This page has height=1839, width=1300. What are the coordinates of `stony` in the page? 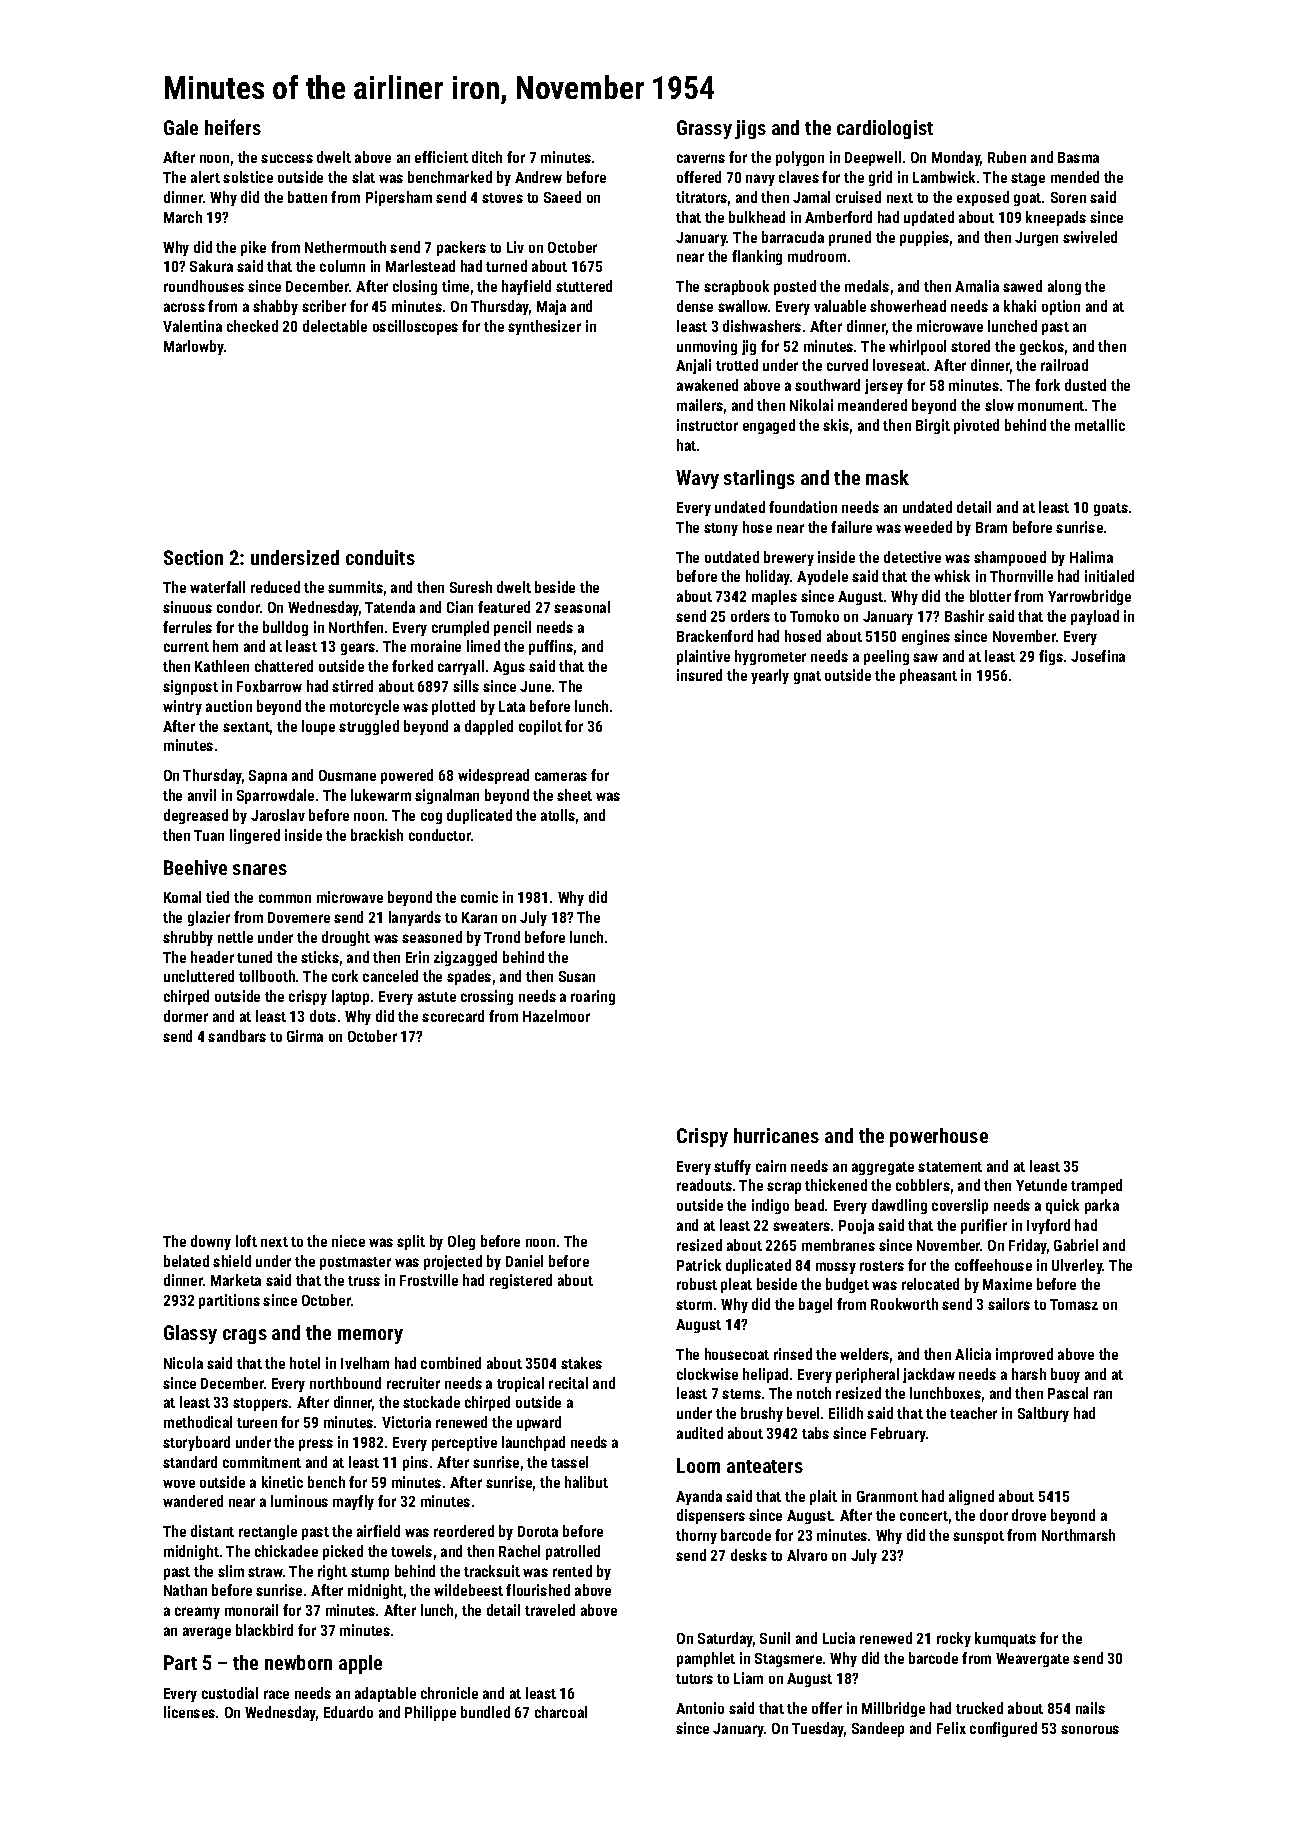 It's located at (721, 529).
